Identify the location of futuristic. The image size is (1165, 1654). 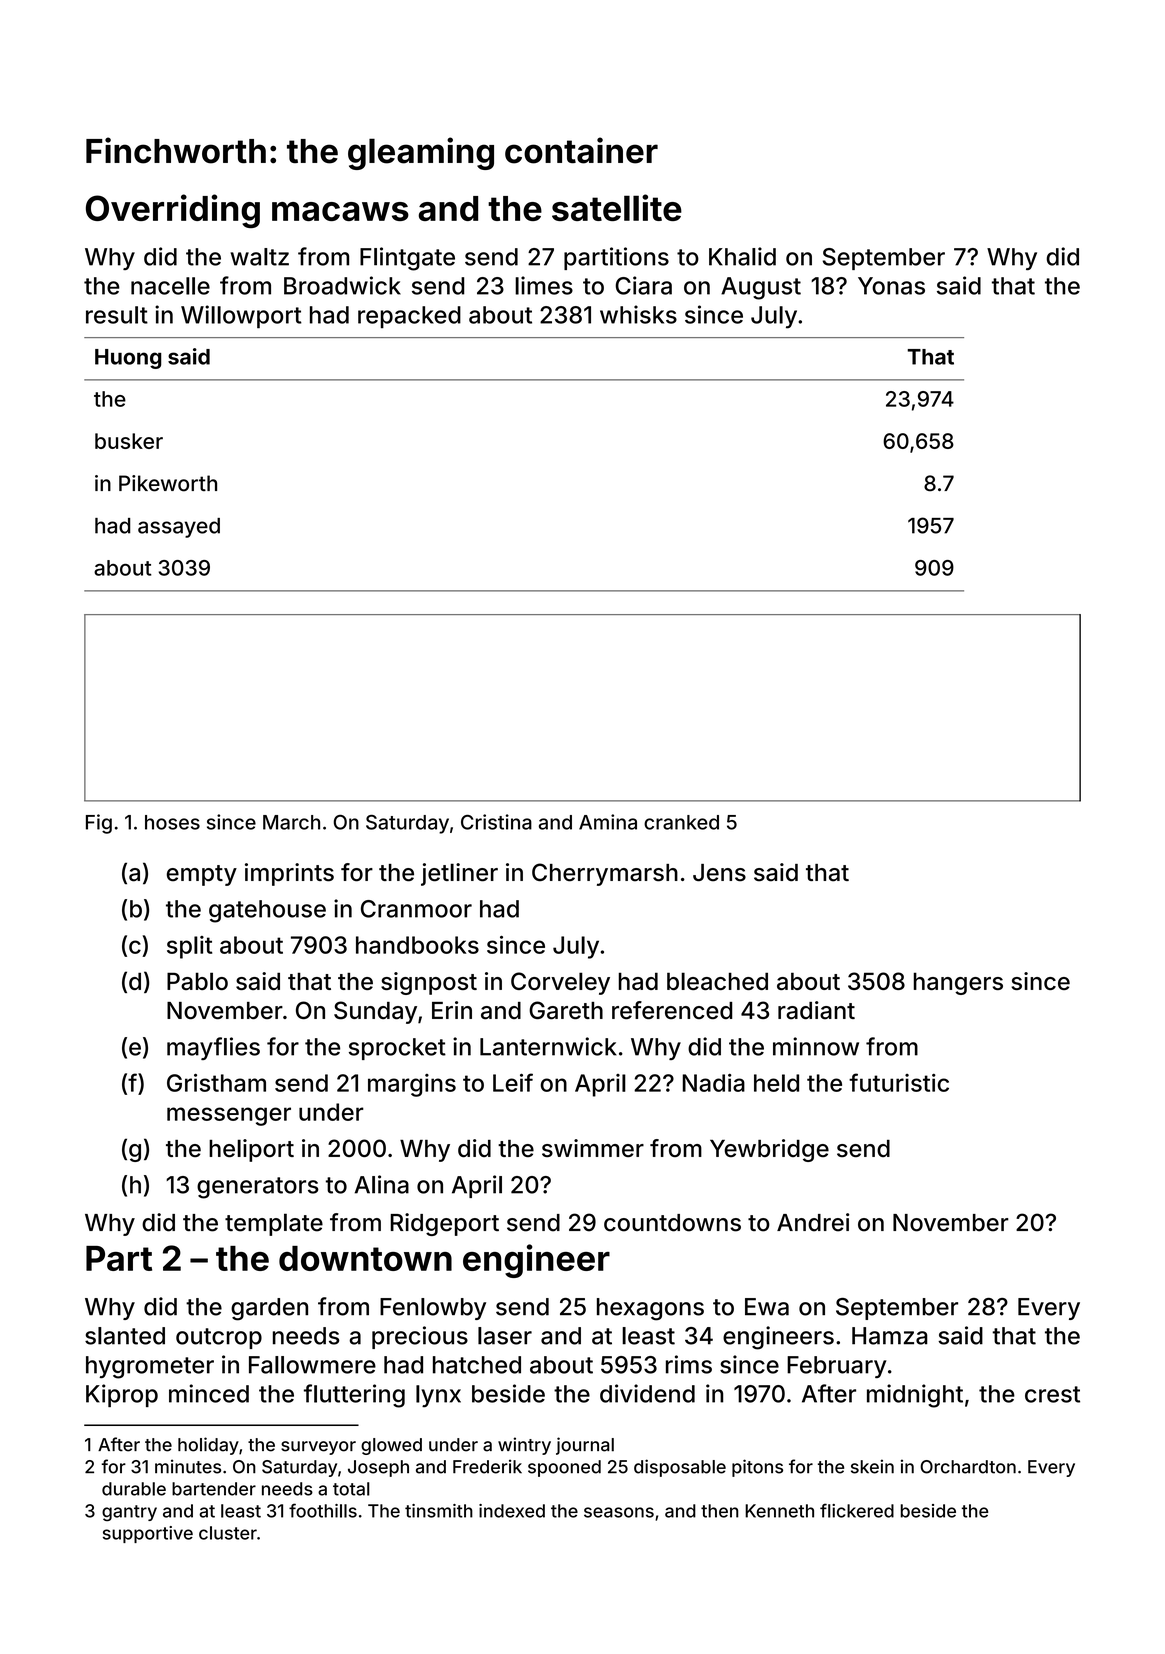
(899, 1082).
